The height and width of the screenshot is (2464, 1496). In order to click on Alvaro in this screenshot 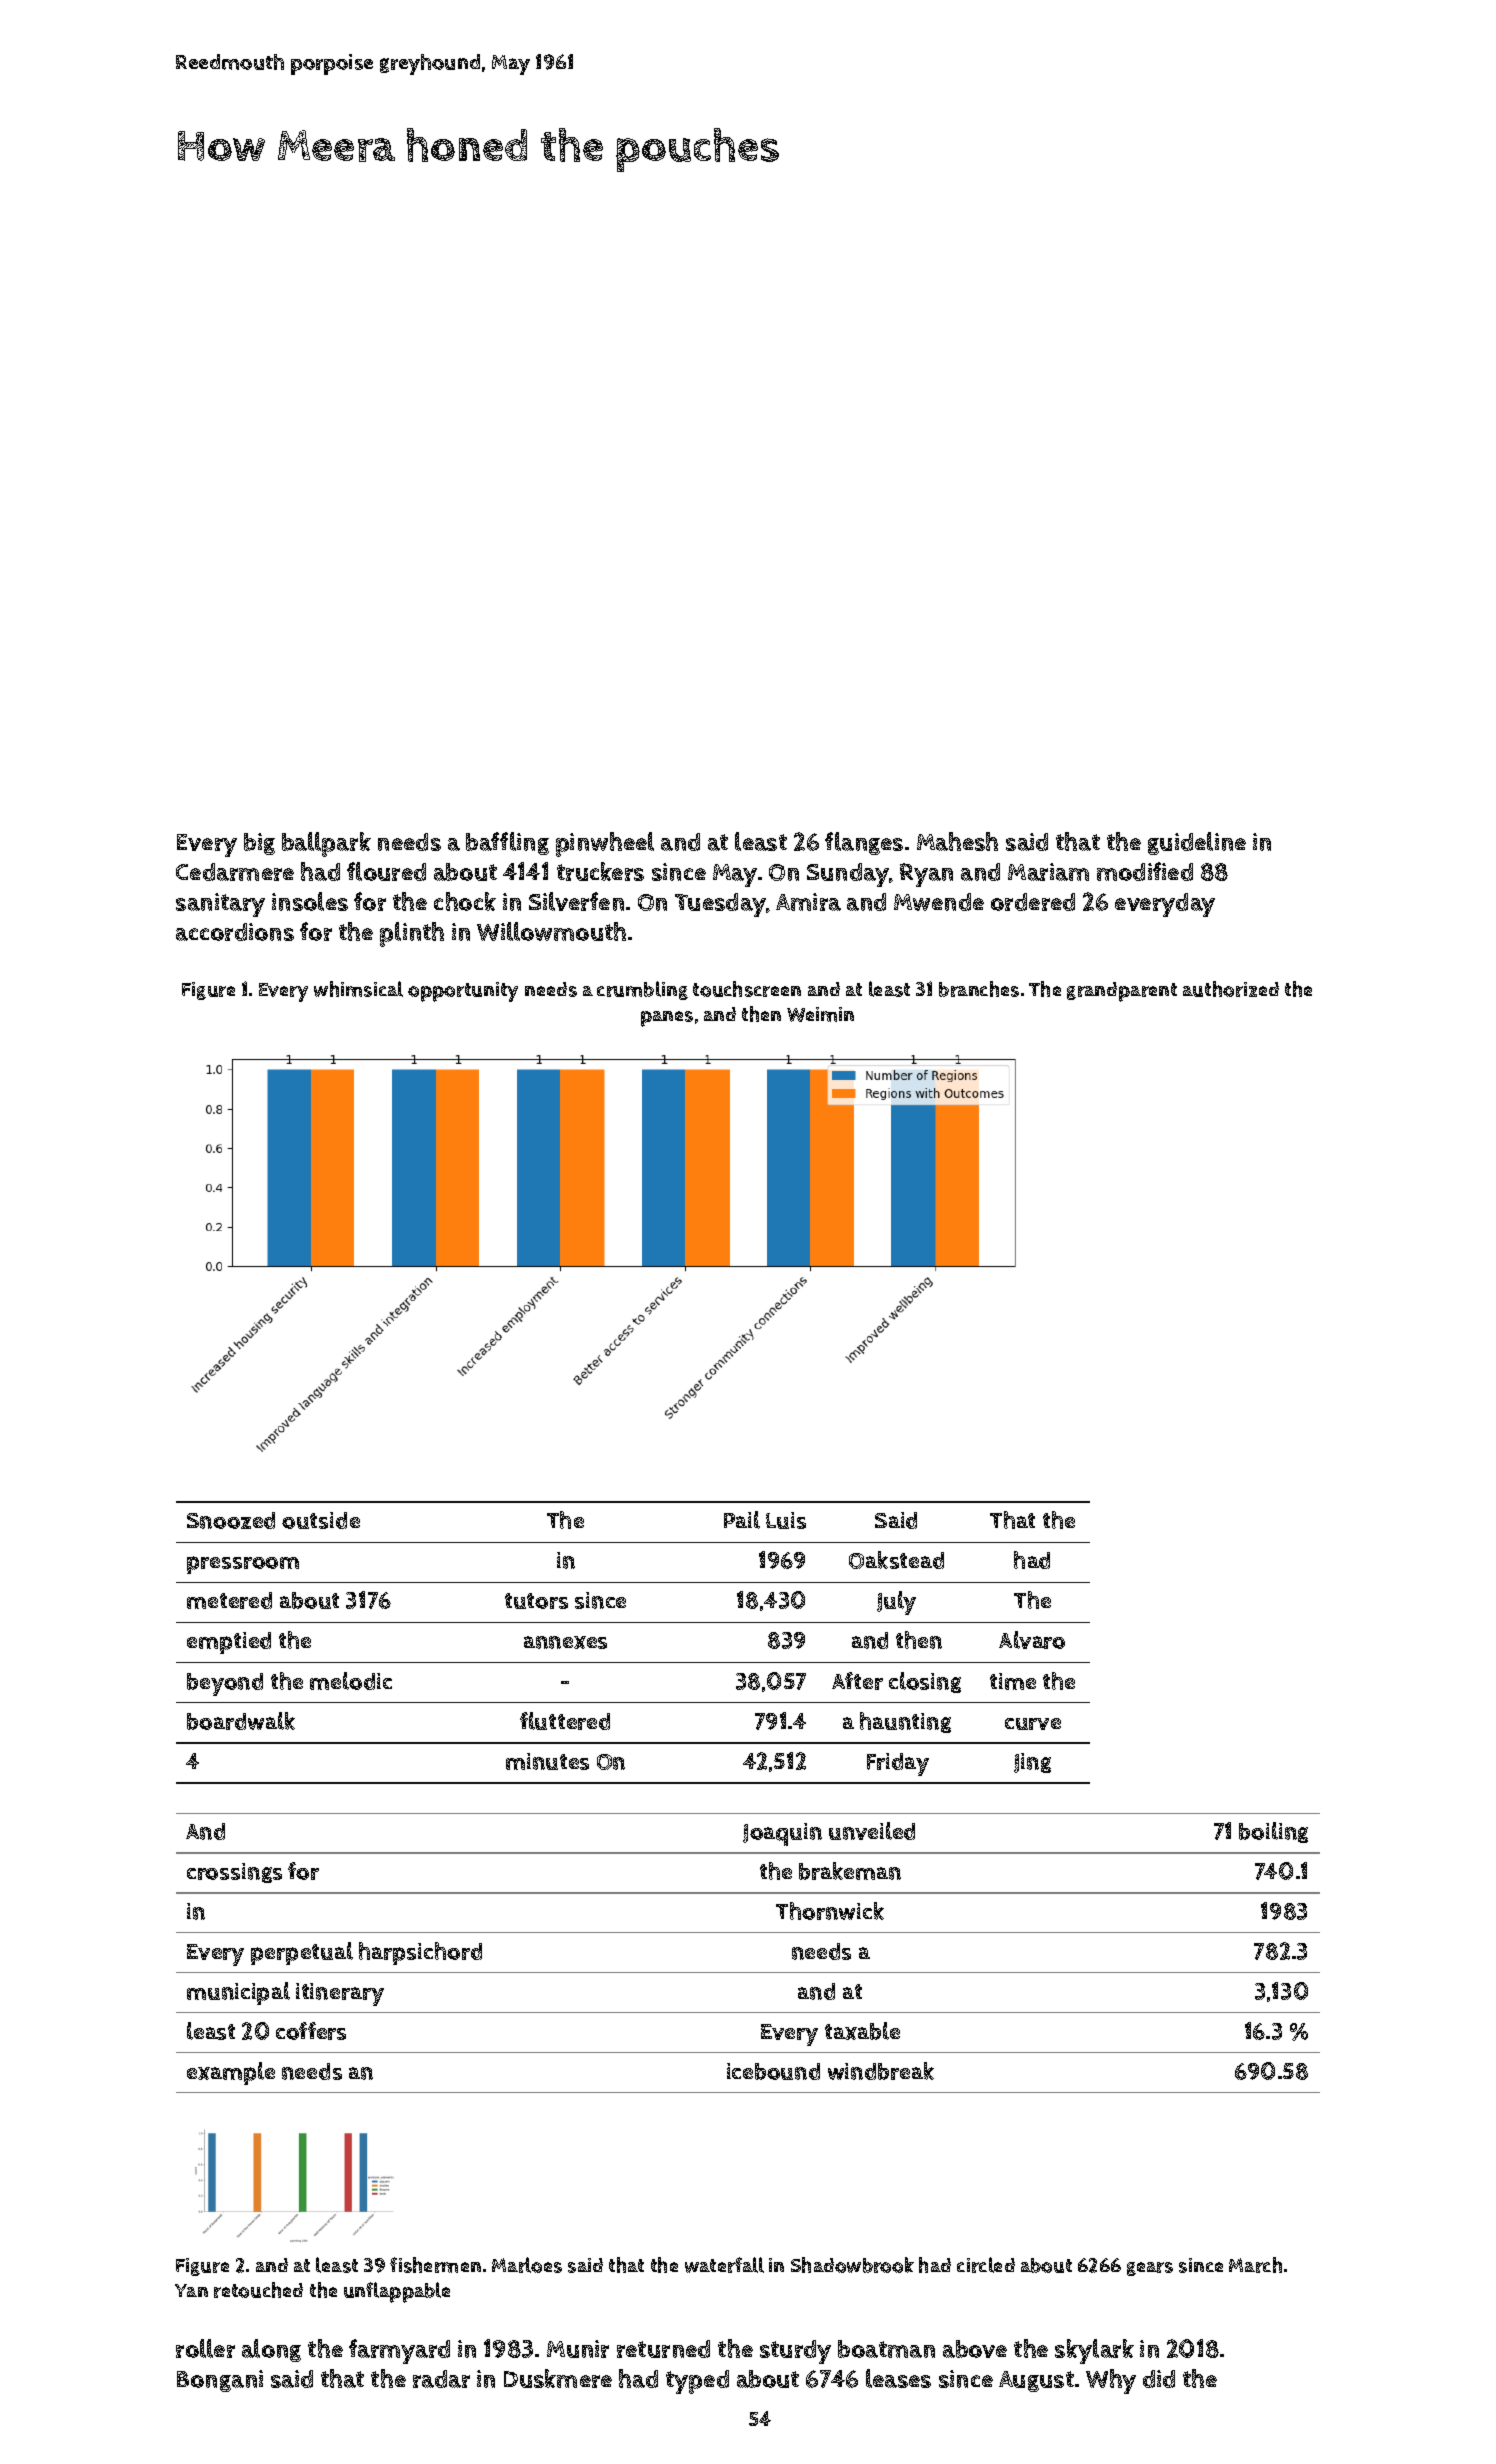, I will do `click(1032, 1640)`.
